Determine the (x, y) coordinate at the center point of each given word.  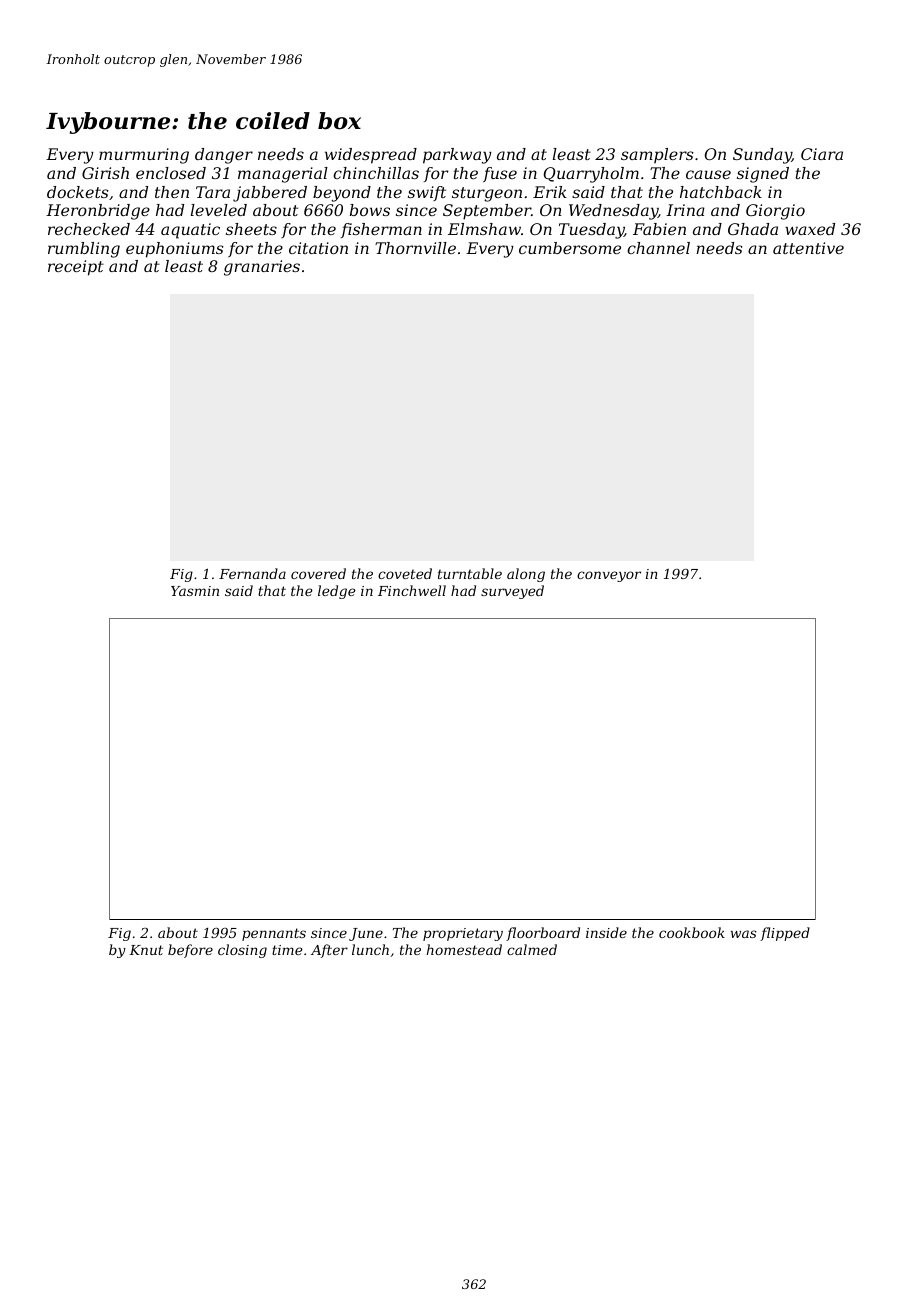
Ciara (822, 154)
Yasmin (195, 591)
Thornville (415, 248)
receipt (76, 268)
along (526, 575)
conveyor (609, 576)
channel (658, 248)
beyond (342, 194)
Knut (146, 950)
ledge (337, 592)
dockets (78, 192)
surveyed (512, 592)
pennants (274, 934)
